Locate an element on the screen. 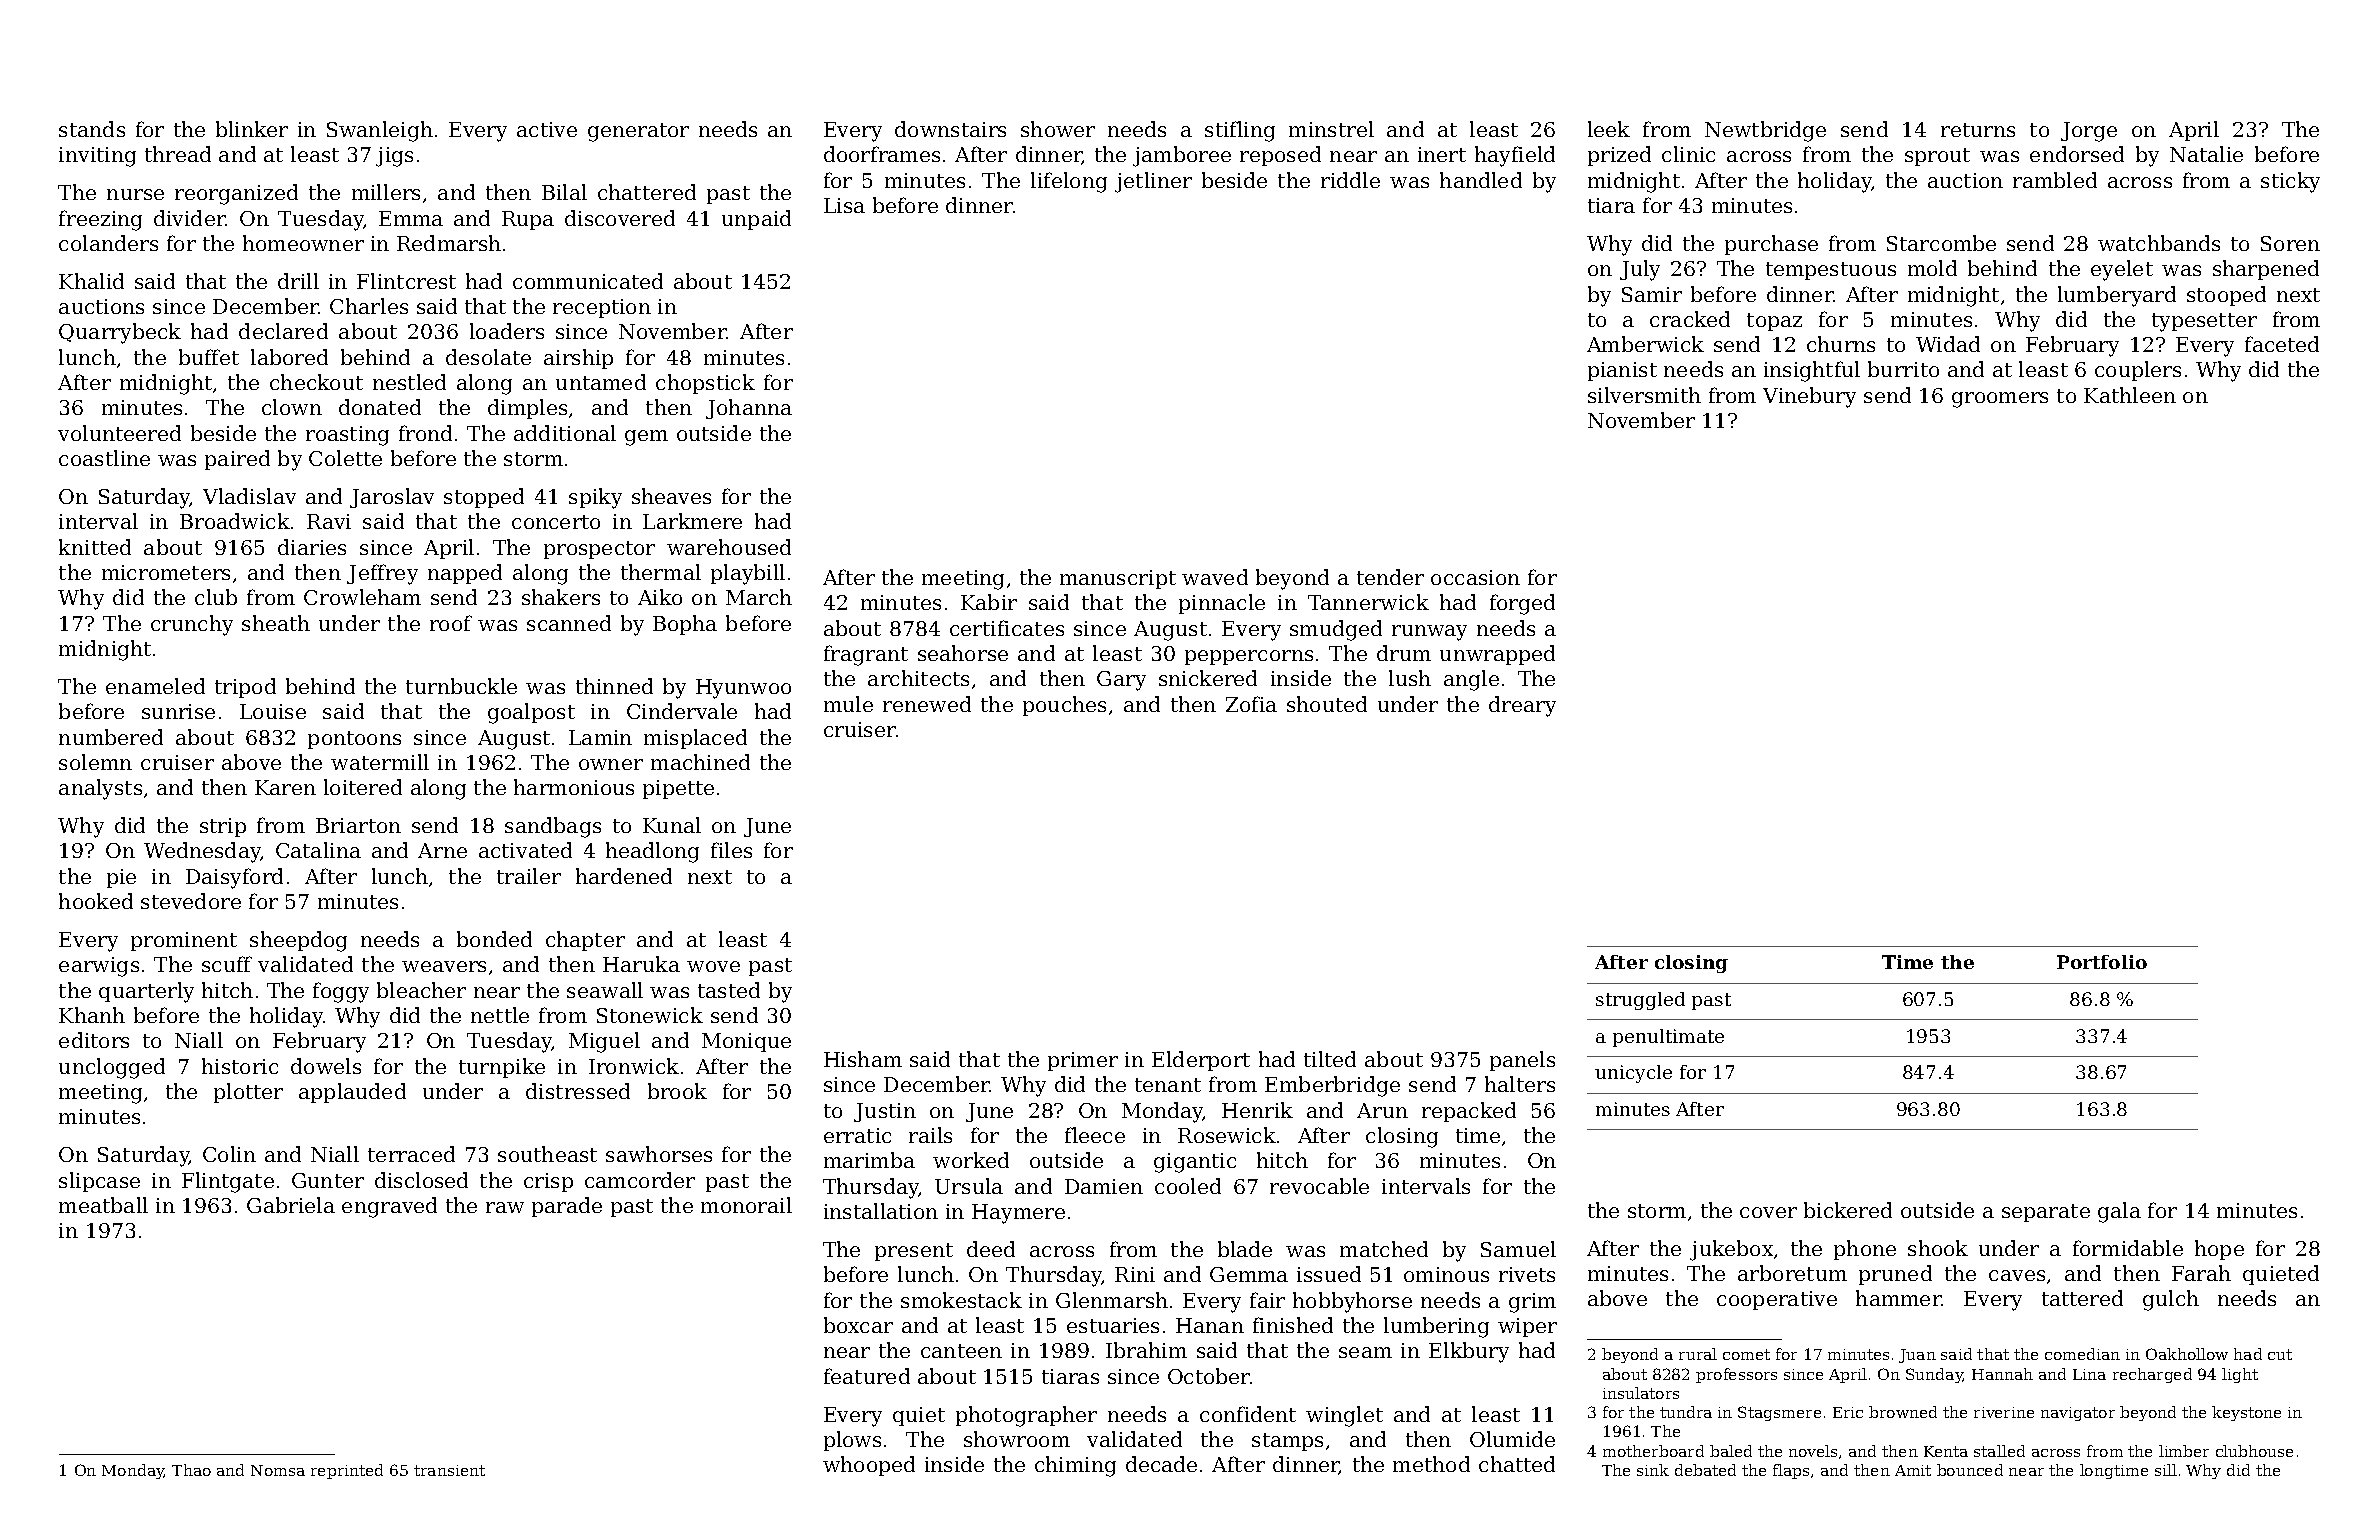 The height and width of the screenshot is (1540, 2380). thread is located at coordinates (178, 154).
